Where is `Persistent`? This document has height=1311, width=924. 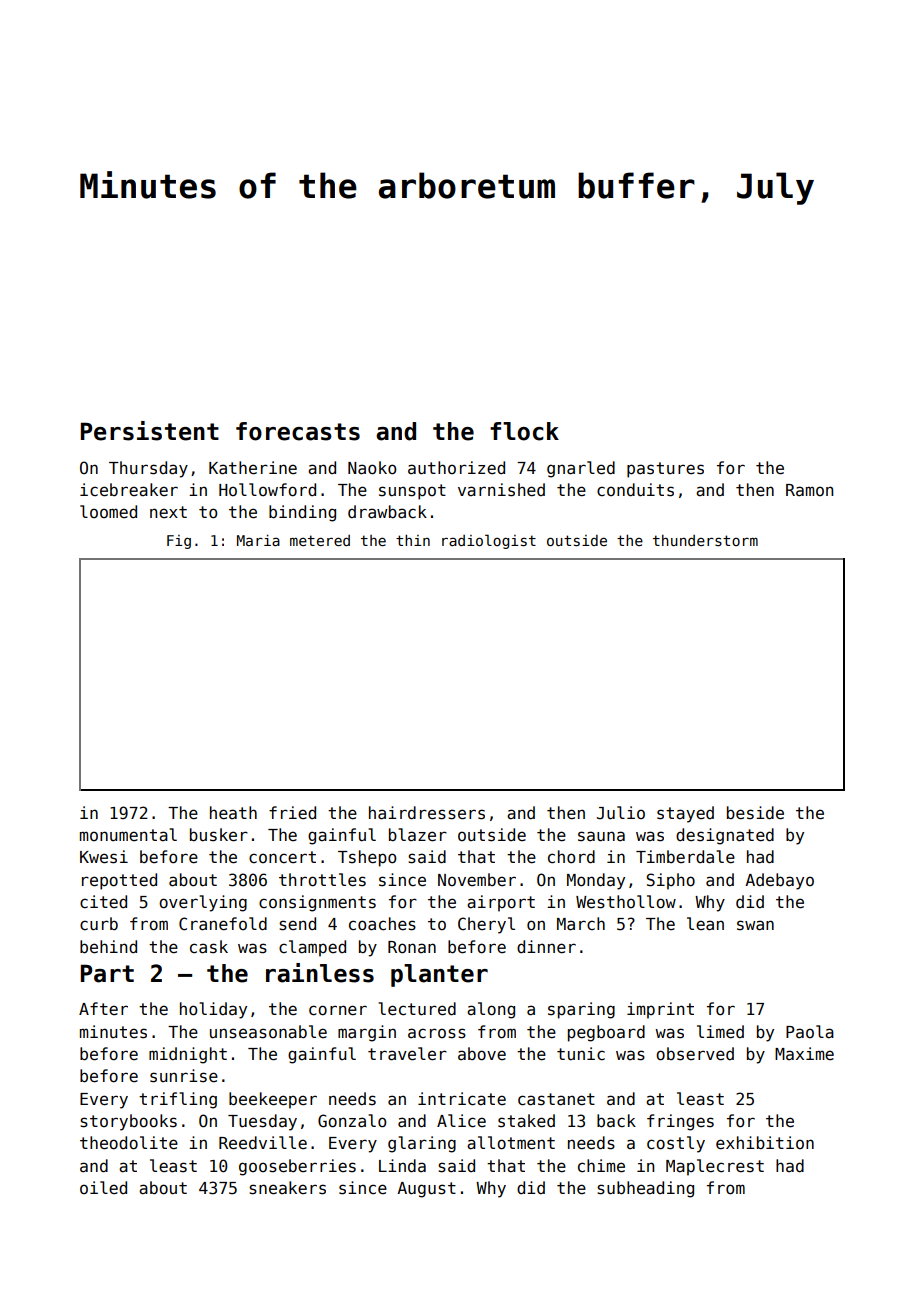 Persistent is located at coordinates (150, 431).
